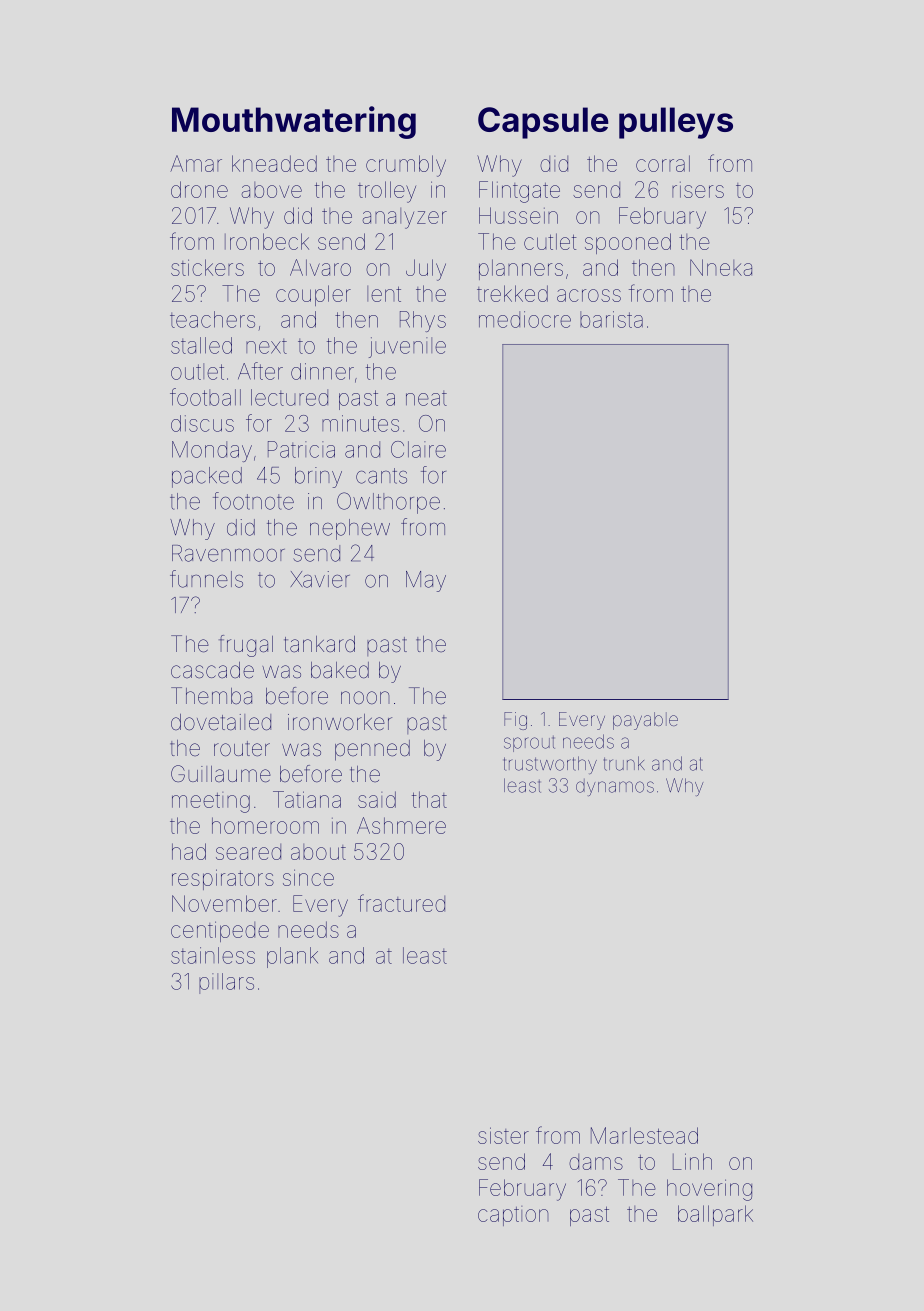 This screenshot has height=1311, width=924. What do you see at coordinates (271, 190) in the screenshot?
I see `above` at bounding box center [271, 190].
